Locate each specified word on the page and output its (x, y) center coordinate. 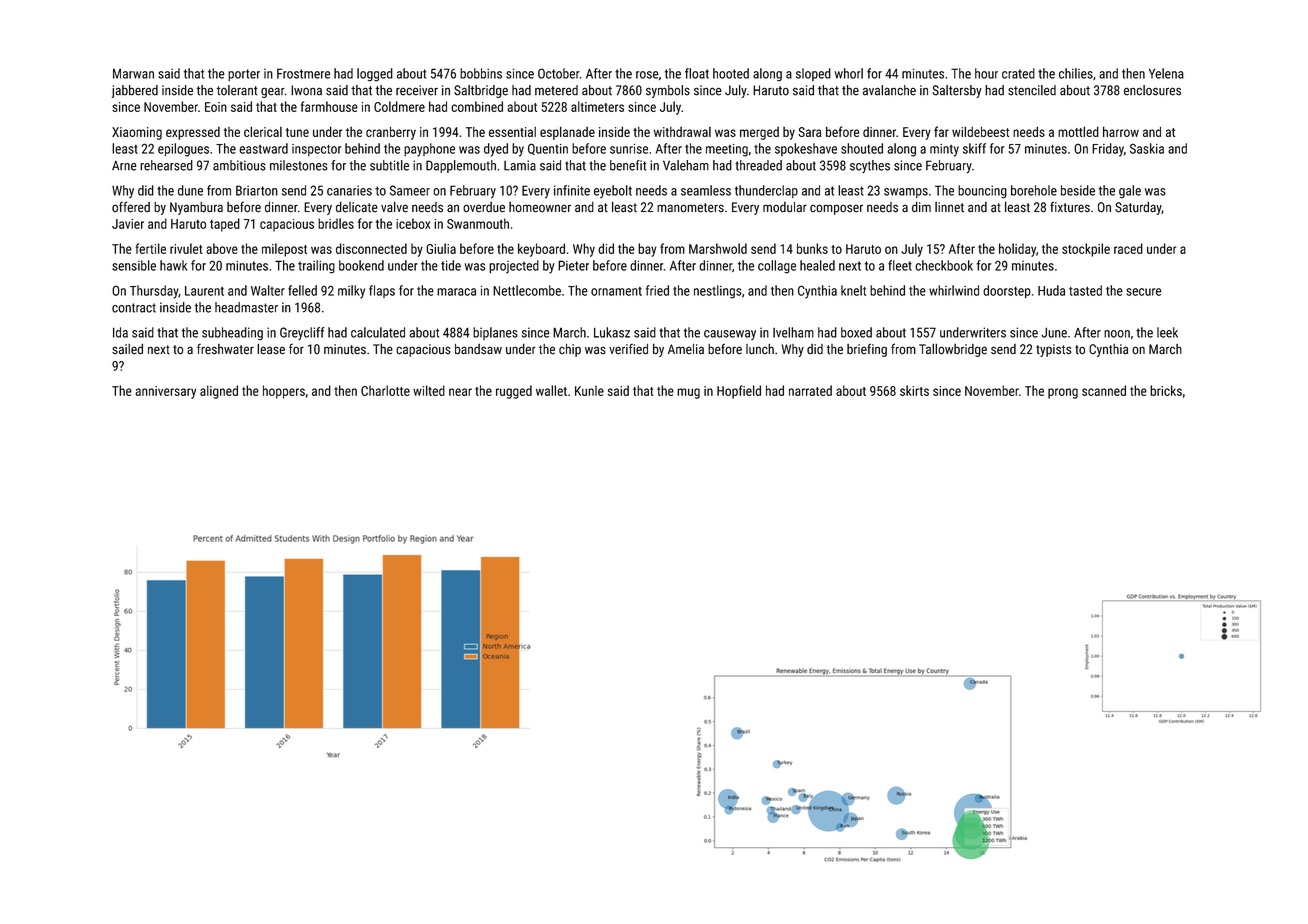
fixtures (1070, 207)
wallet (551, 390)
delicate (357, 207)
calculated (378, 332)
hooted (731, 73)
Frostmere (303, 73)
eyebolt (613, 191)
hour (986, 73)
